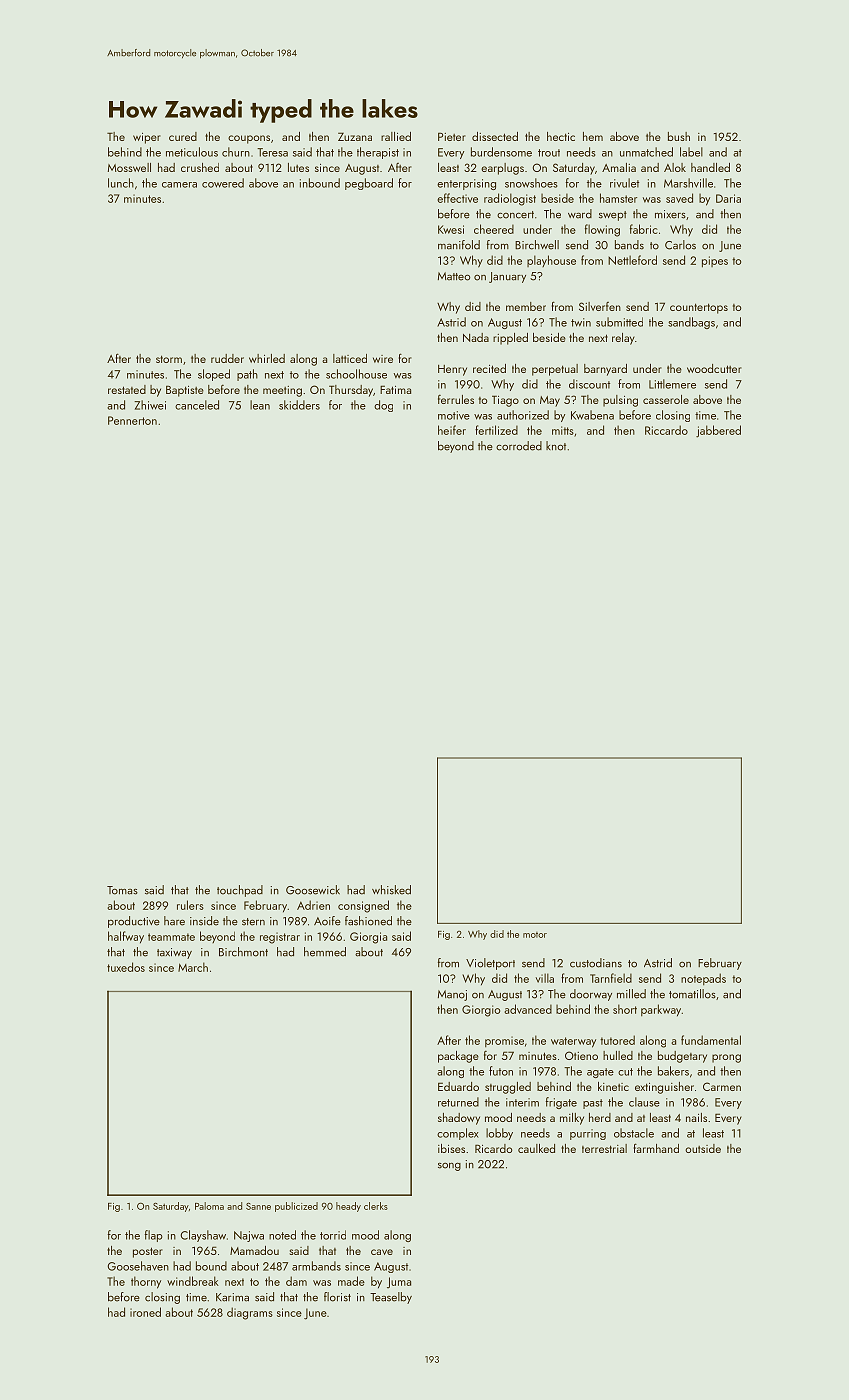 This page has height=1400, width=849. I want to click on flap, so click(154, 1236).
